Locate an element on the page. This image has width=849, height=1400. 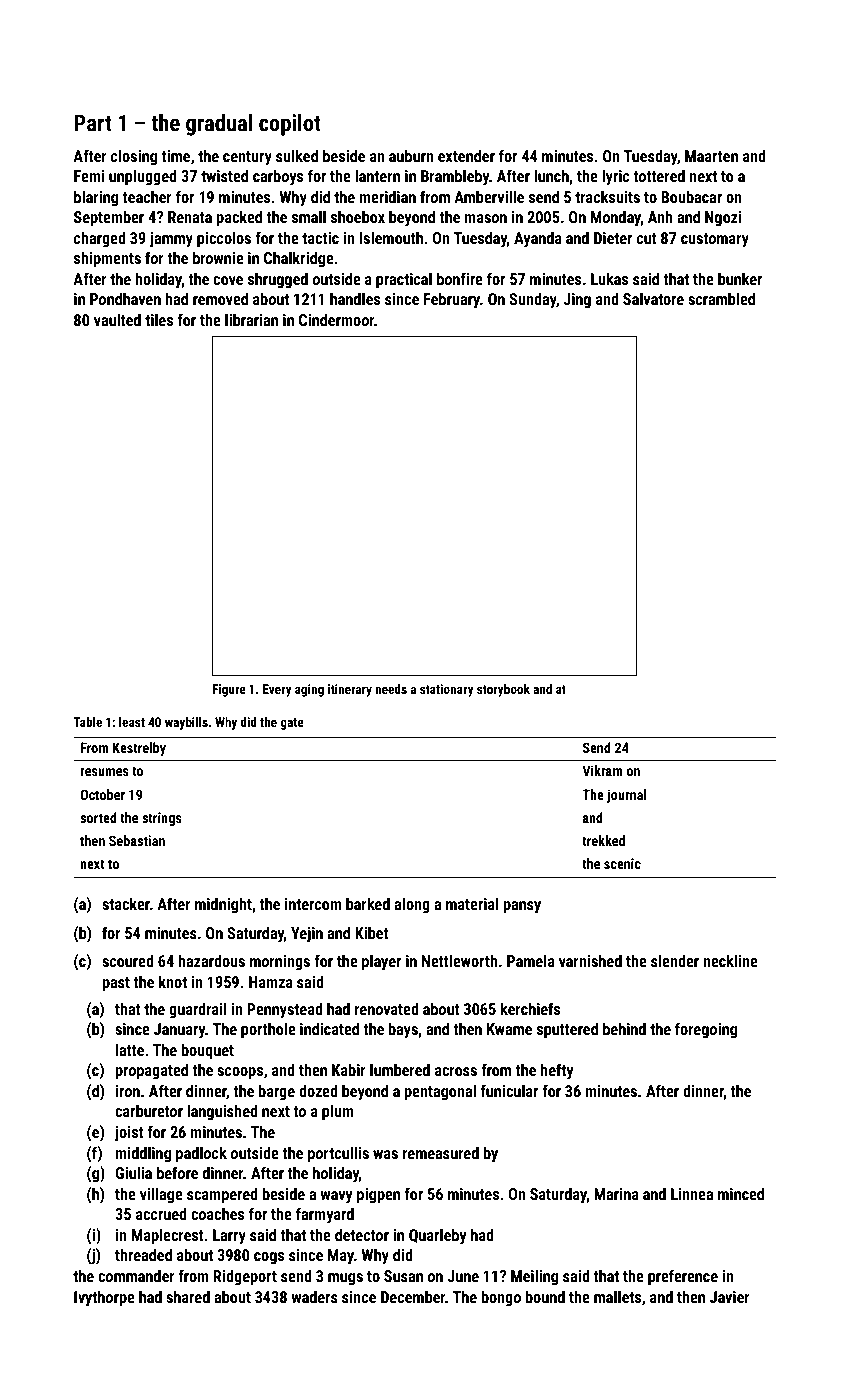
Vikram is located at coordinates (602, 770).
